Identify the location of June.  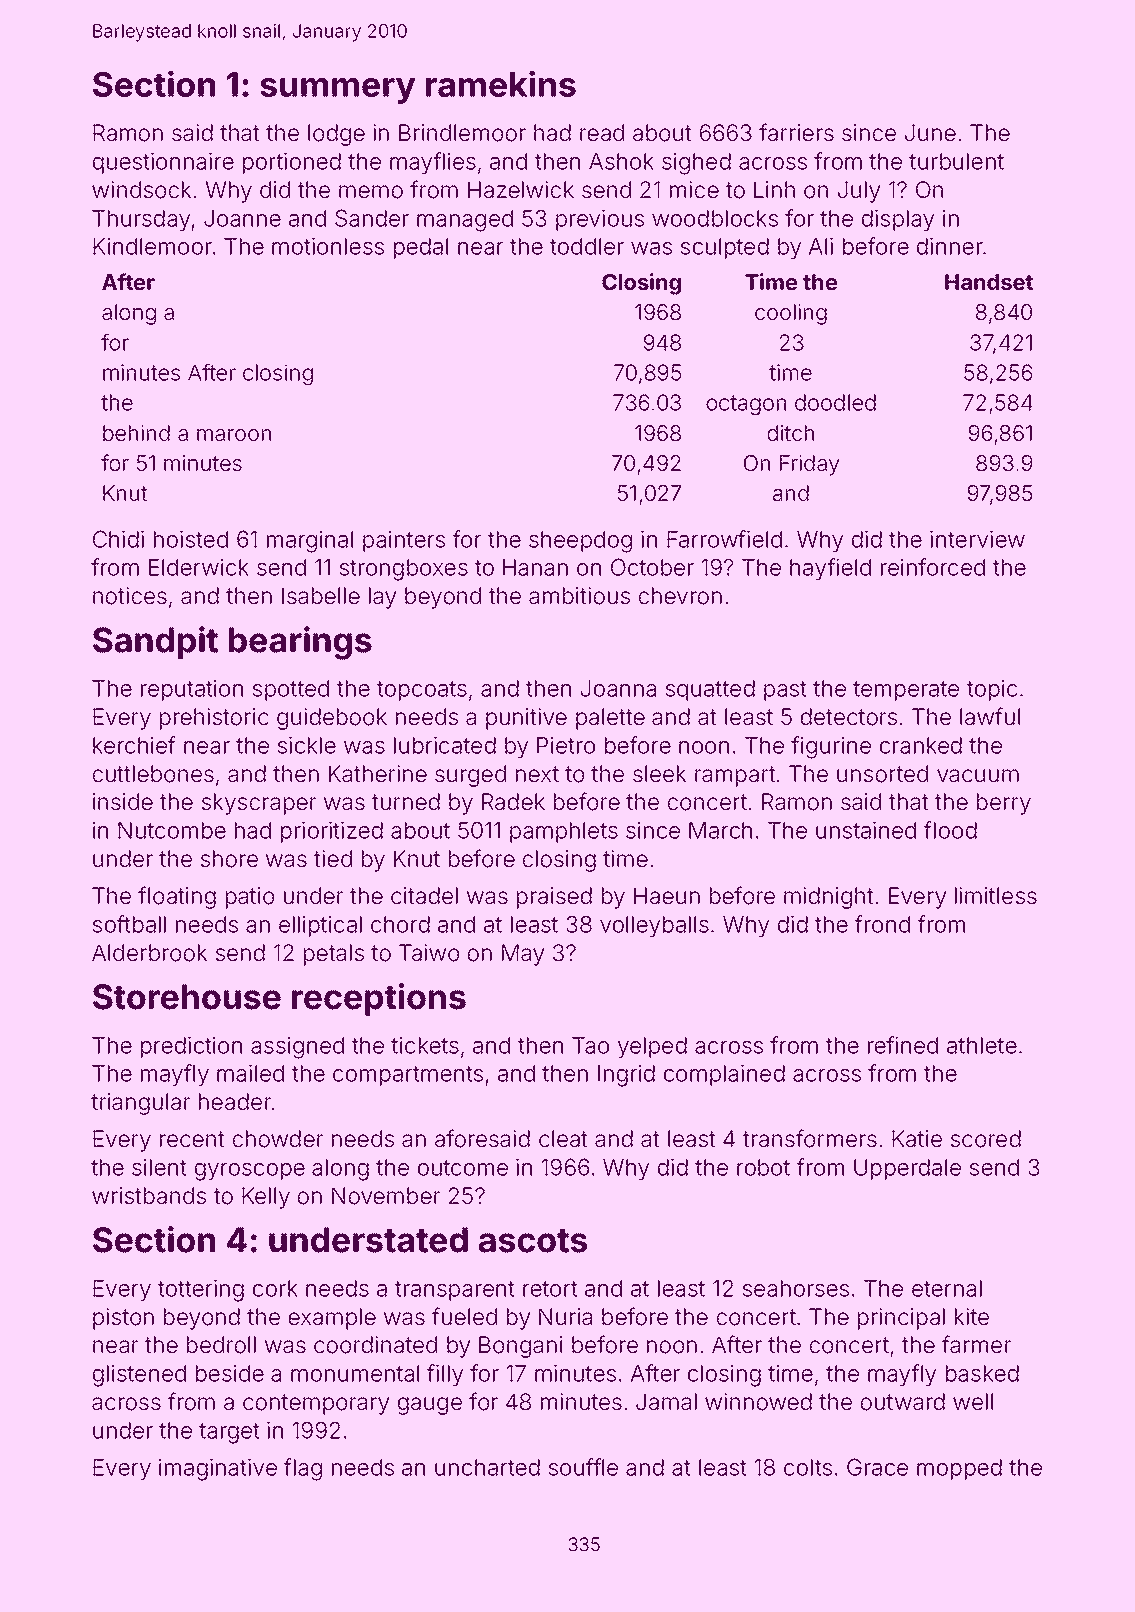
(930, 133).
